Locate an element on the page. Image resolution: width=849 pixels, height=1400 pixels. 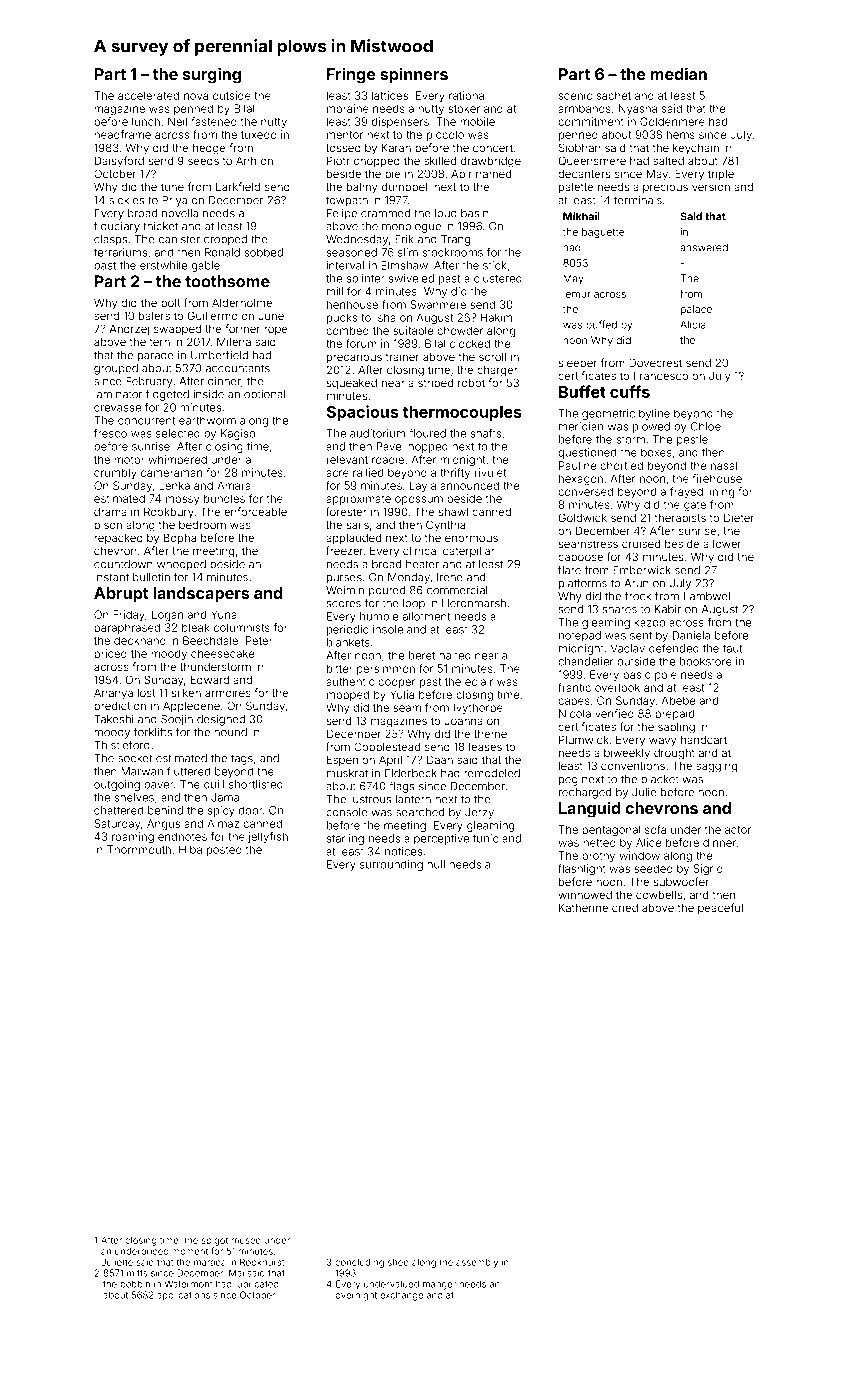
applications is located at coordinates (183, 1296).
